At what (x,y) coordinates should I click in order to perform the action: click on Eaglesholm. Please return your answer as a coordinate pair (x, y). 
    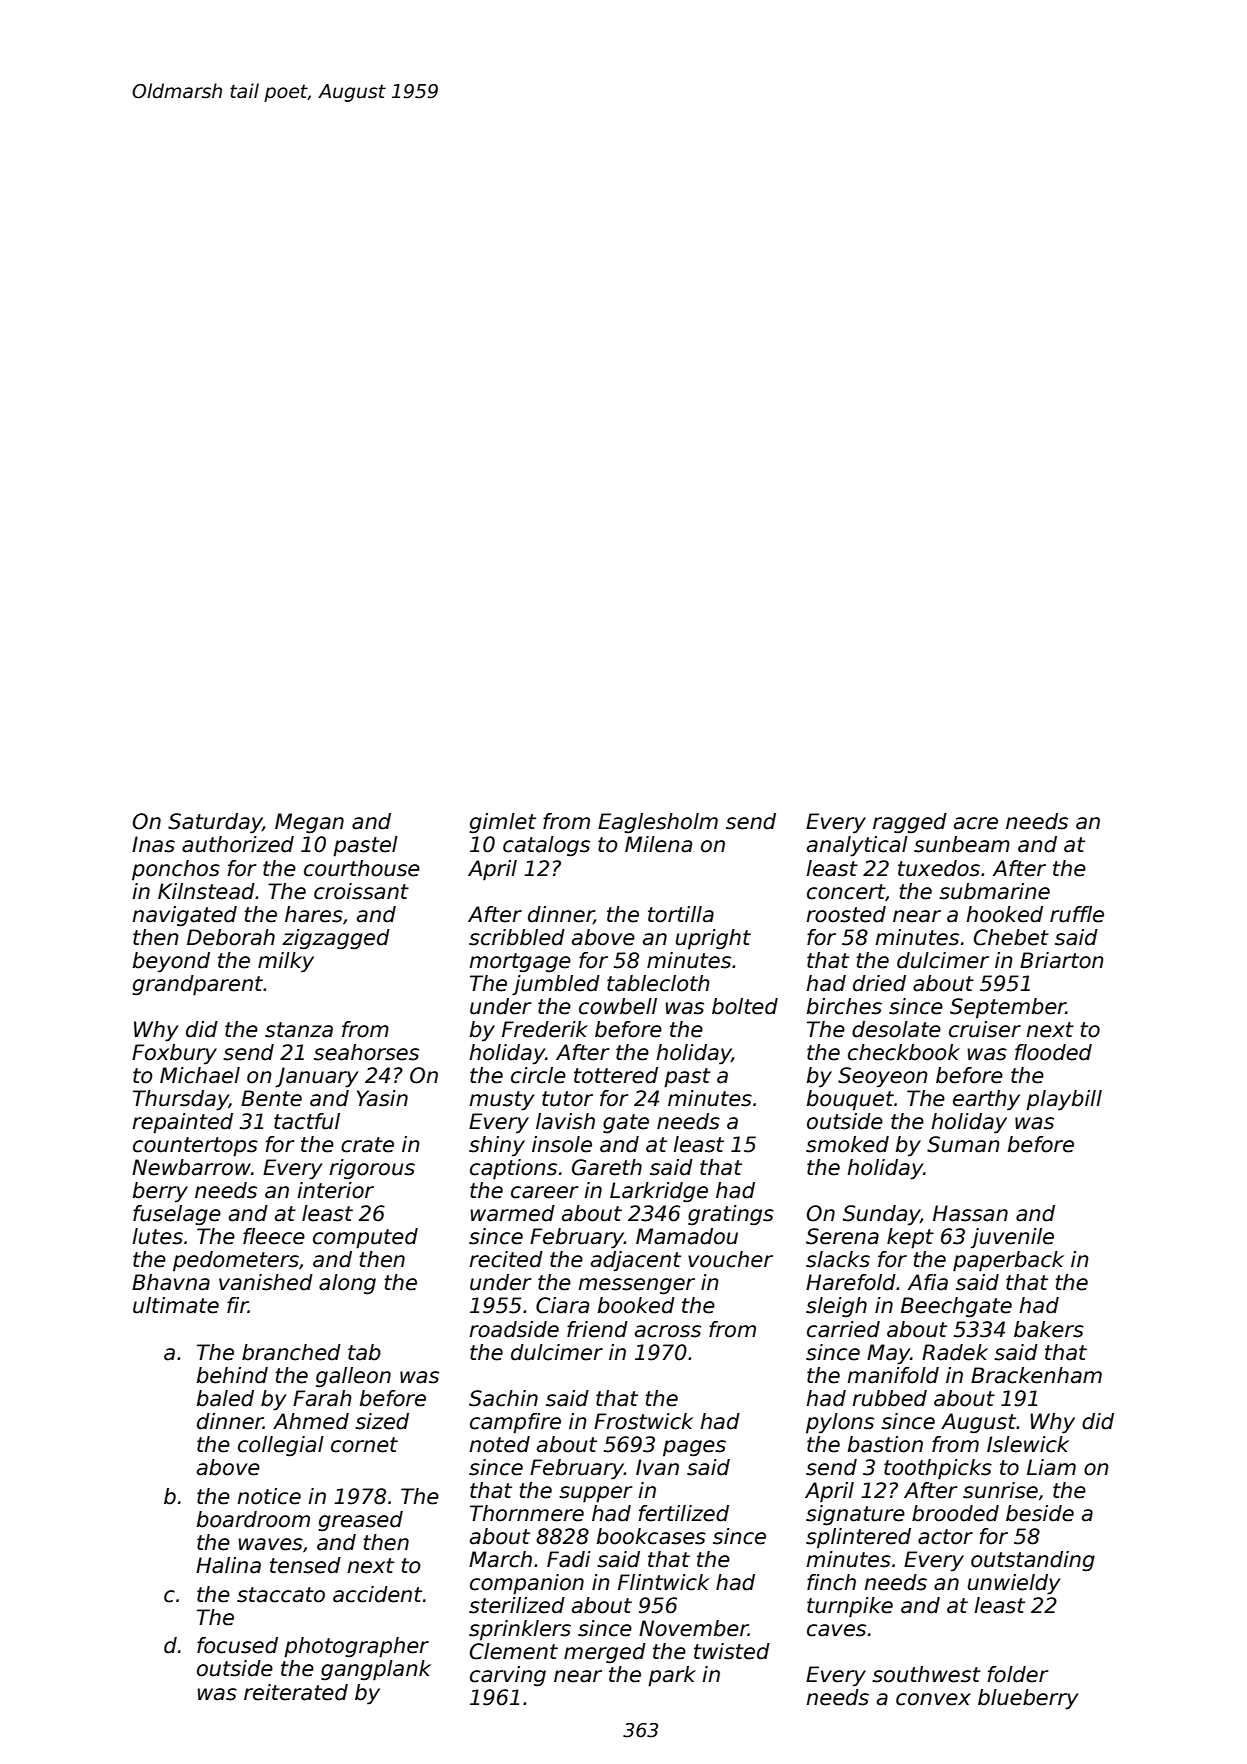
    Looking at the image, I should click on (658, 823).
